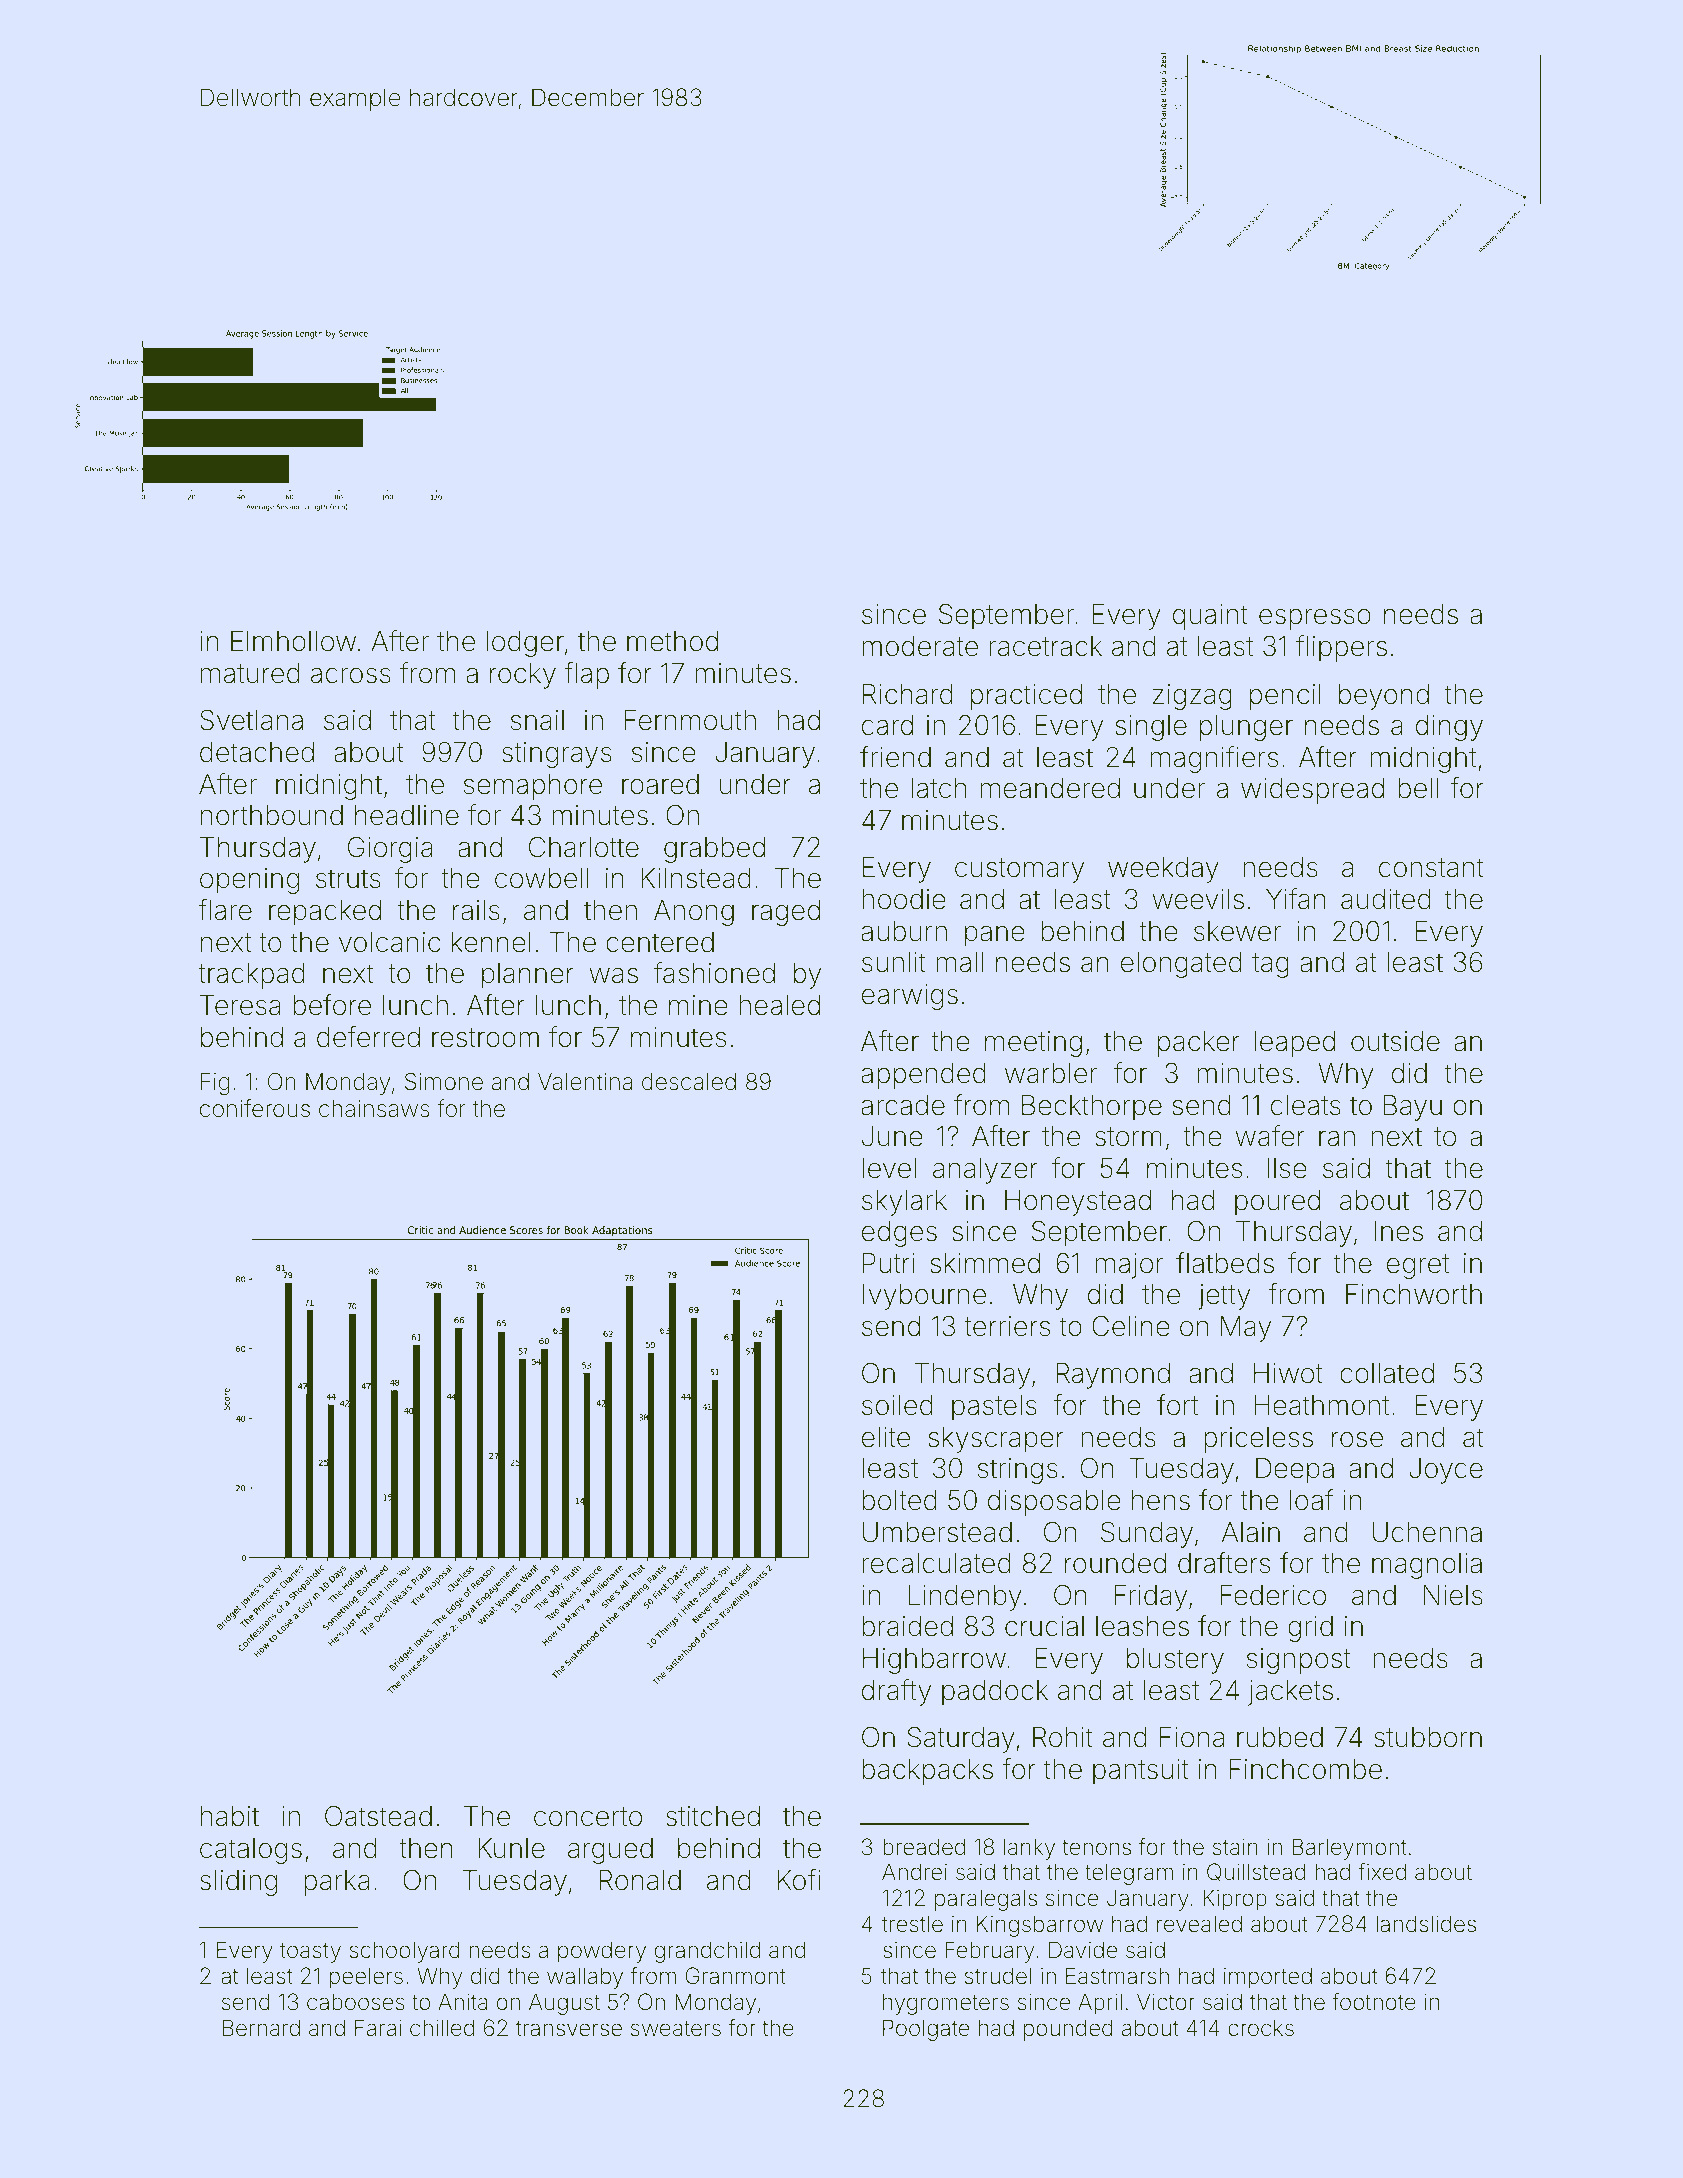 This screenshot has height=2178, width=1683. What do you see at coordinates (238, 1883) in the screenshot?
I see `sliding` at bounding box center [238, 1883].
